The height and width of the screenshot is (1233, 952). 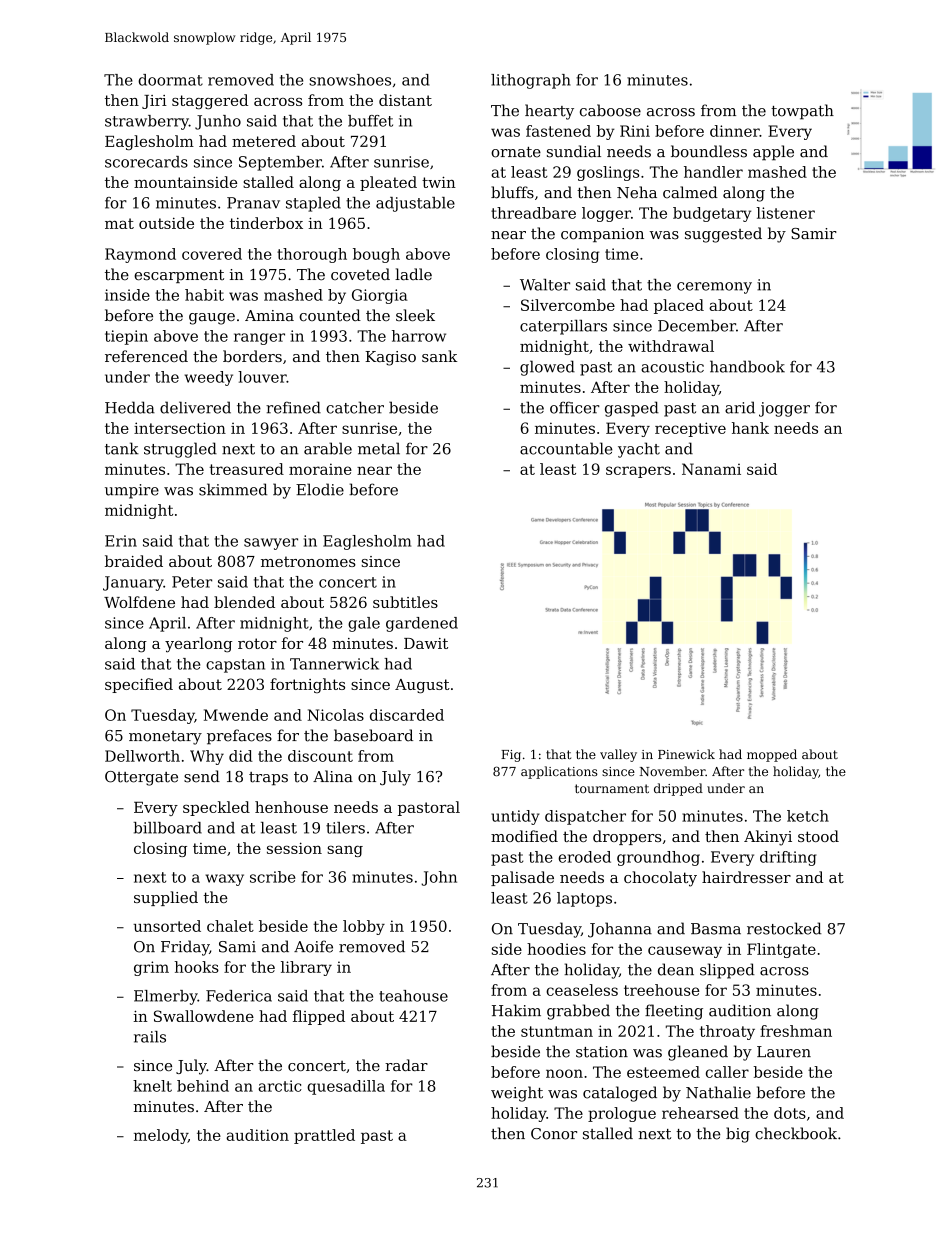 What do you see at coordinates (711, 469) in the screenshot?
I see `Nanami` at bounding box center [711, 469].
